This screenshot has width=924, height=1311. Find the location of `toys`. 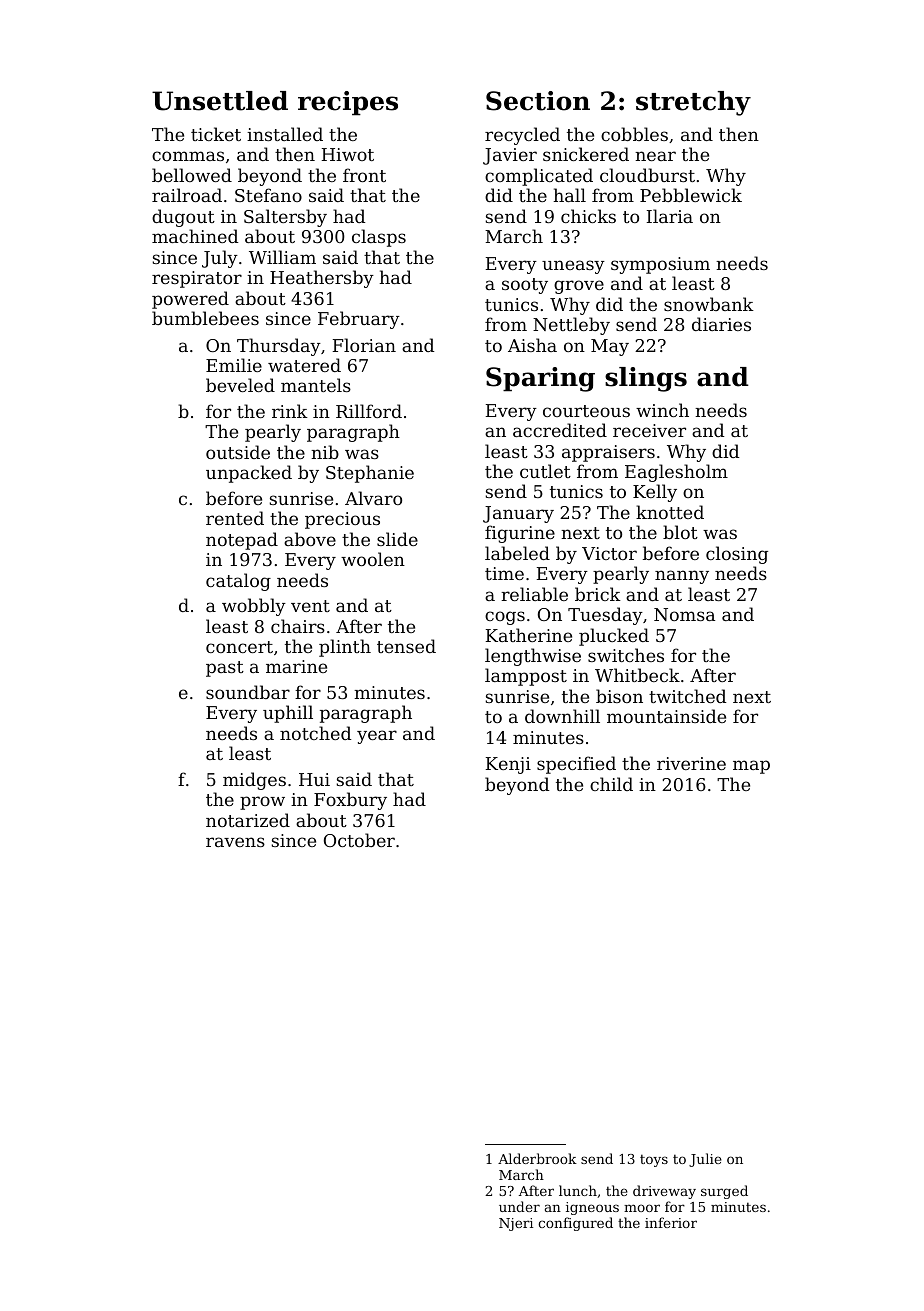

toys is located at coordinates (654, 1160).
